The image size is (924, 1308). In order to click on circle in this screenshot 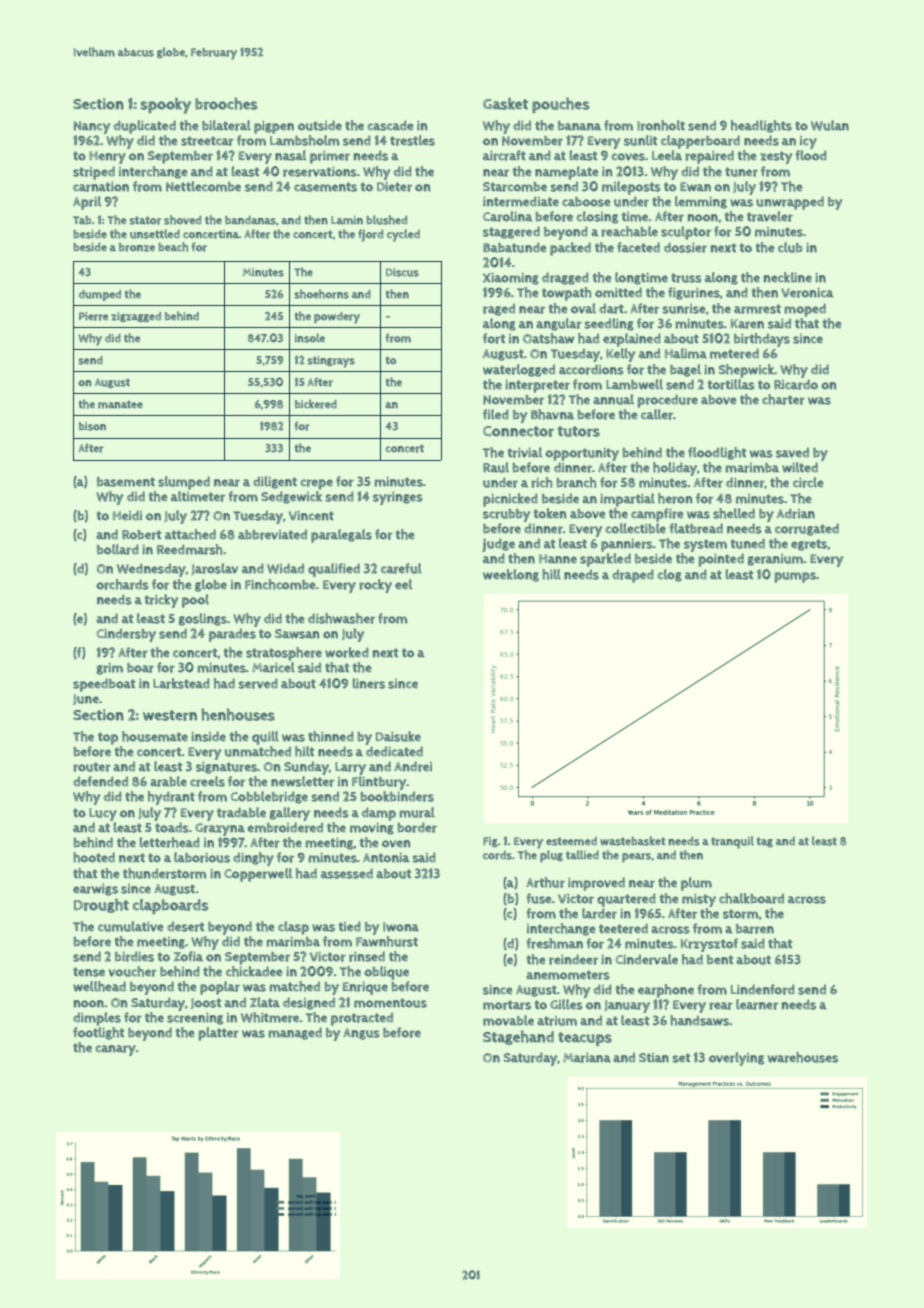, I will do `click(808, 482)`.
